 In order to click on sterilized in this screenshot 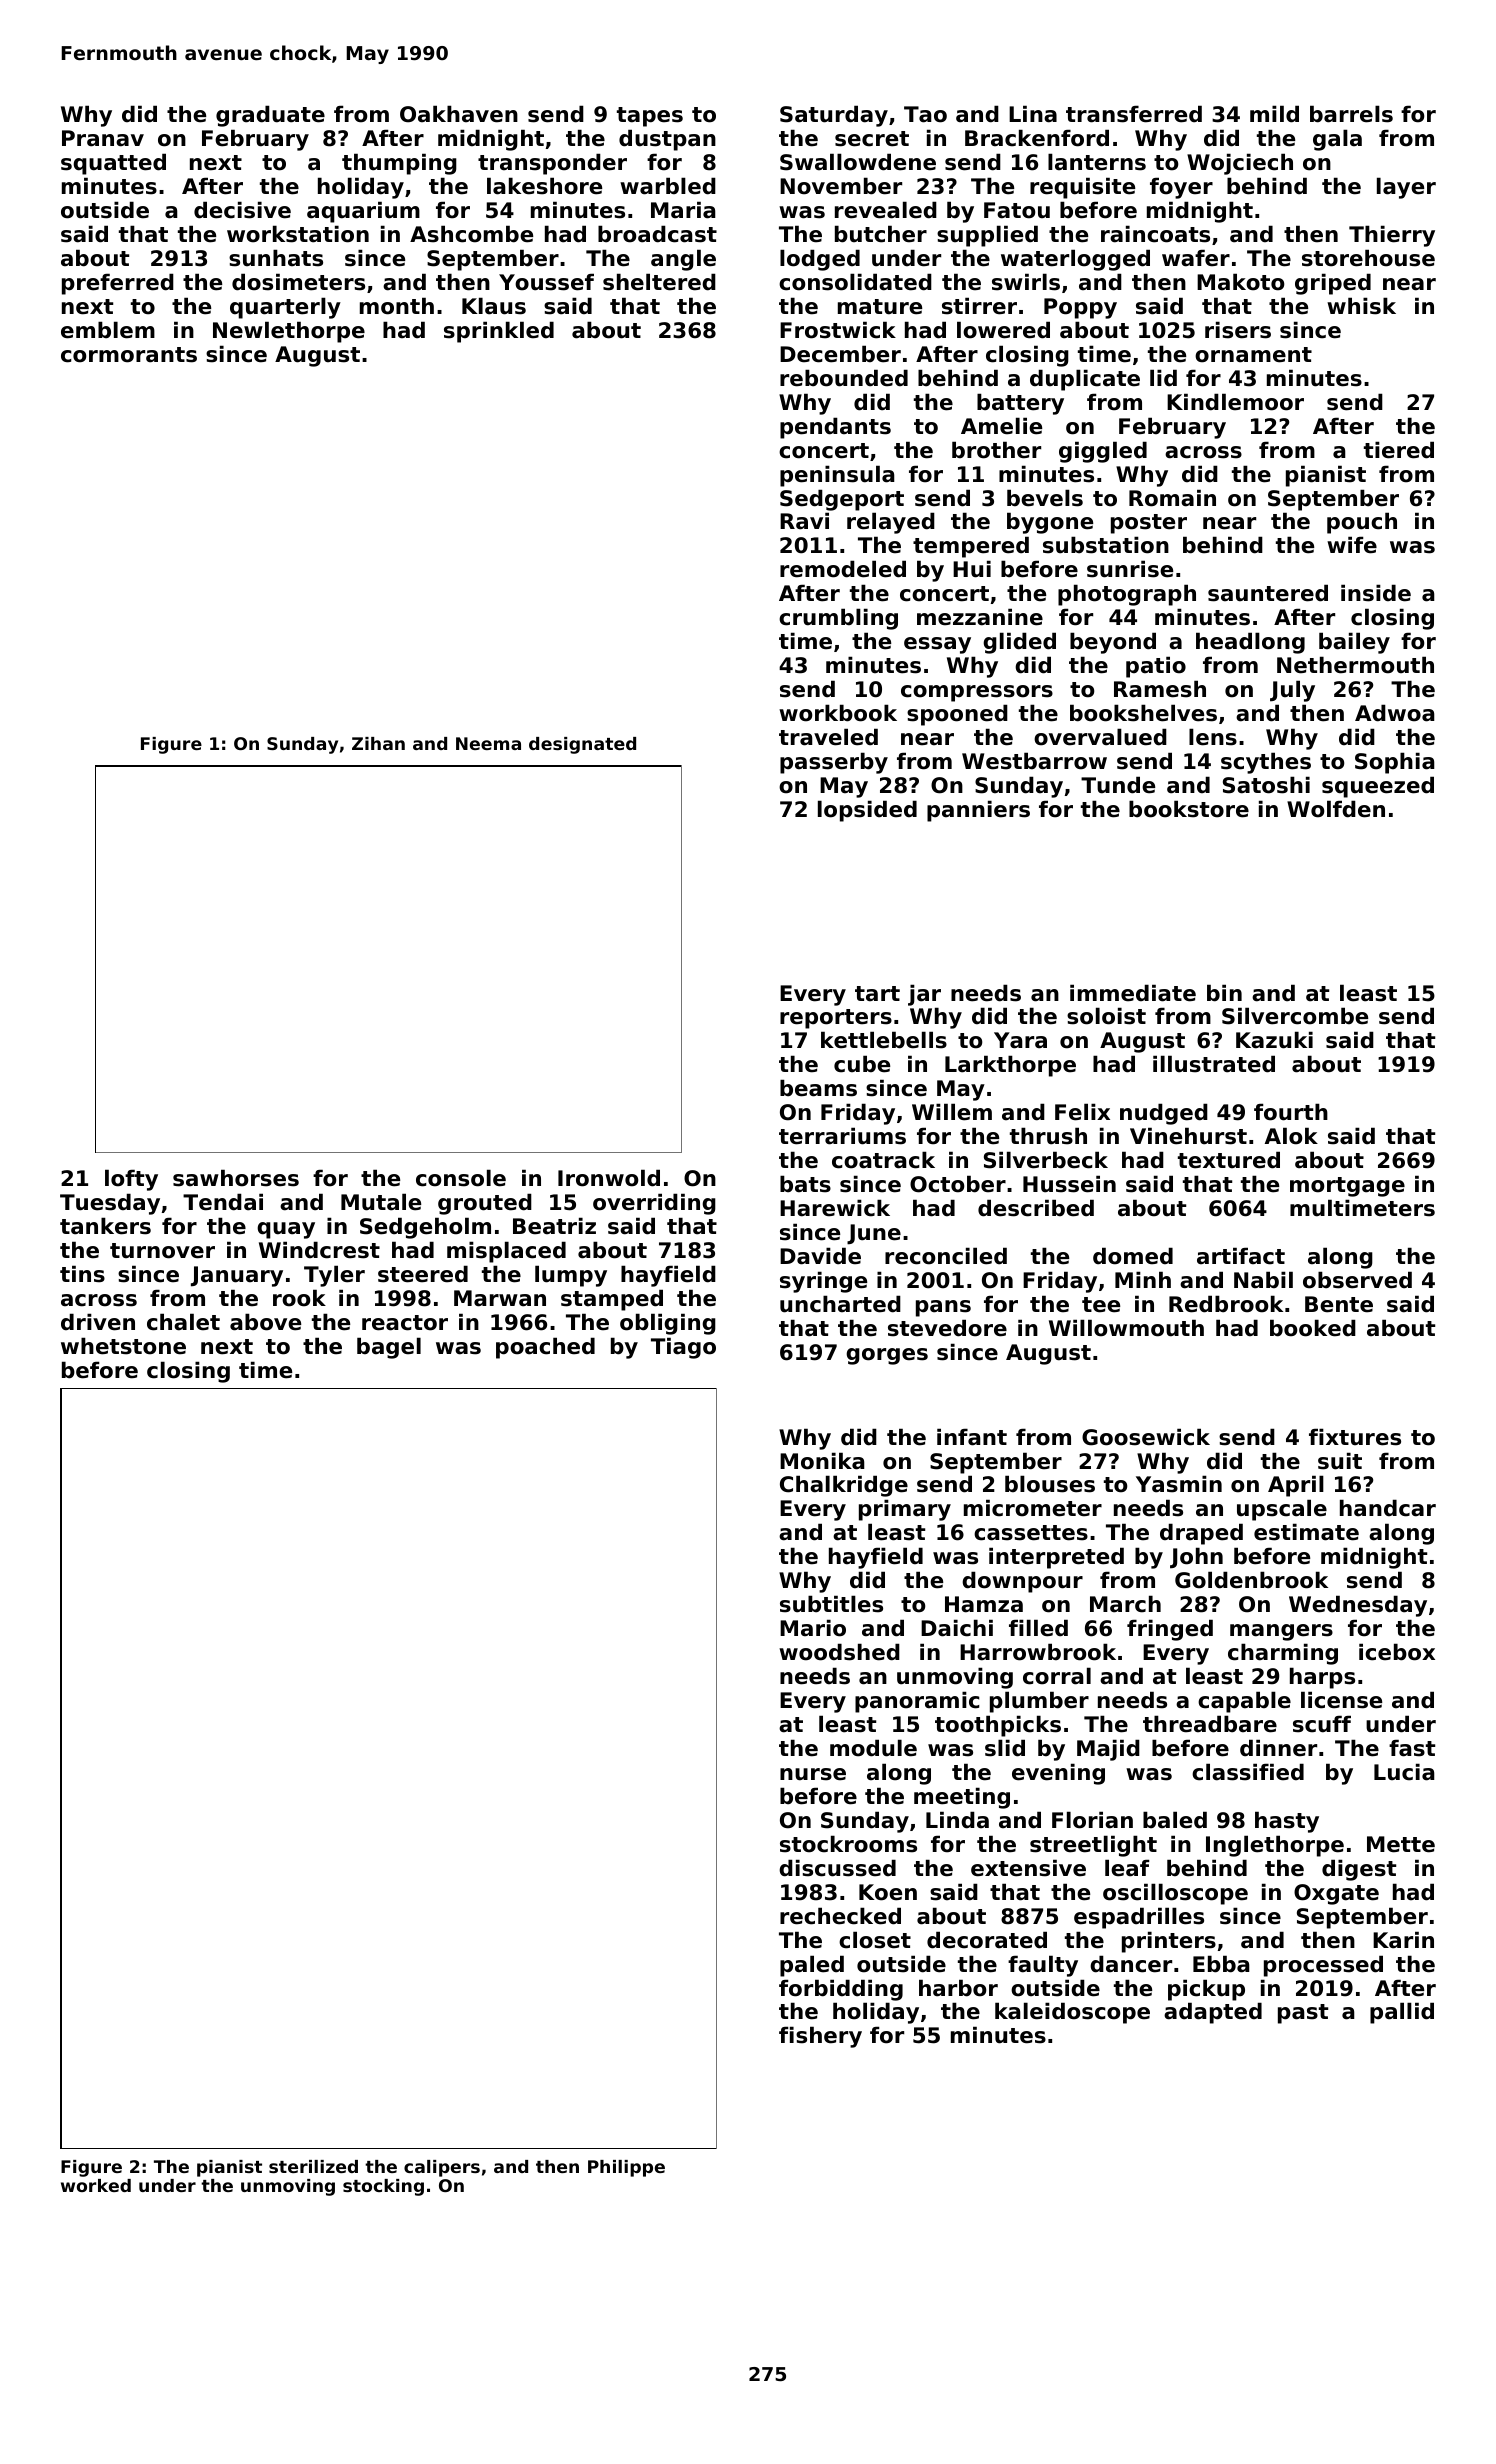, I will do `click(313, 2166)`.
